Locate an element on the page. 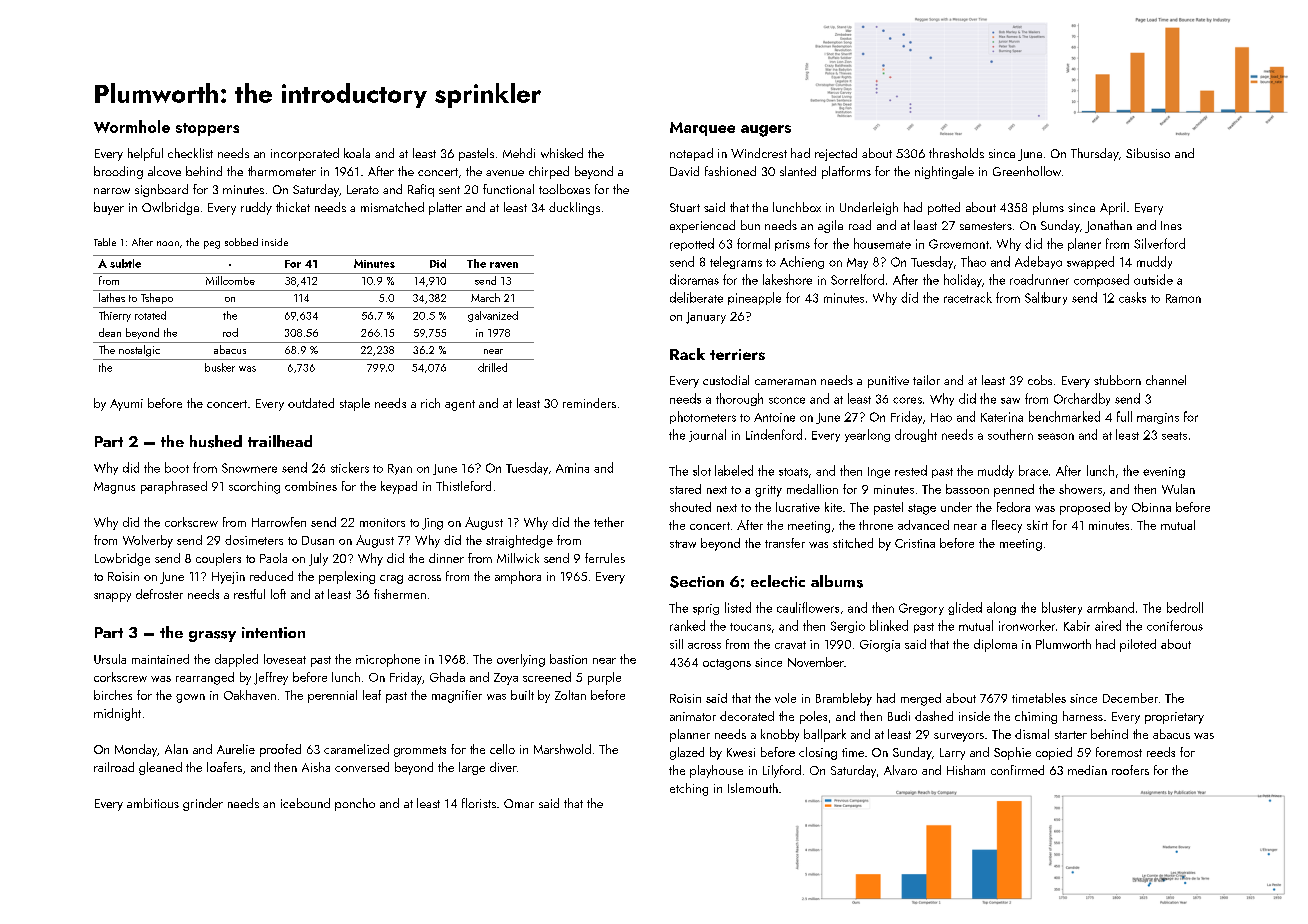  Gregory is located at coordinates (921, 609).
